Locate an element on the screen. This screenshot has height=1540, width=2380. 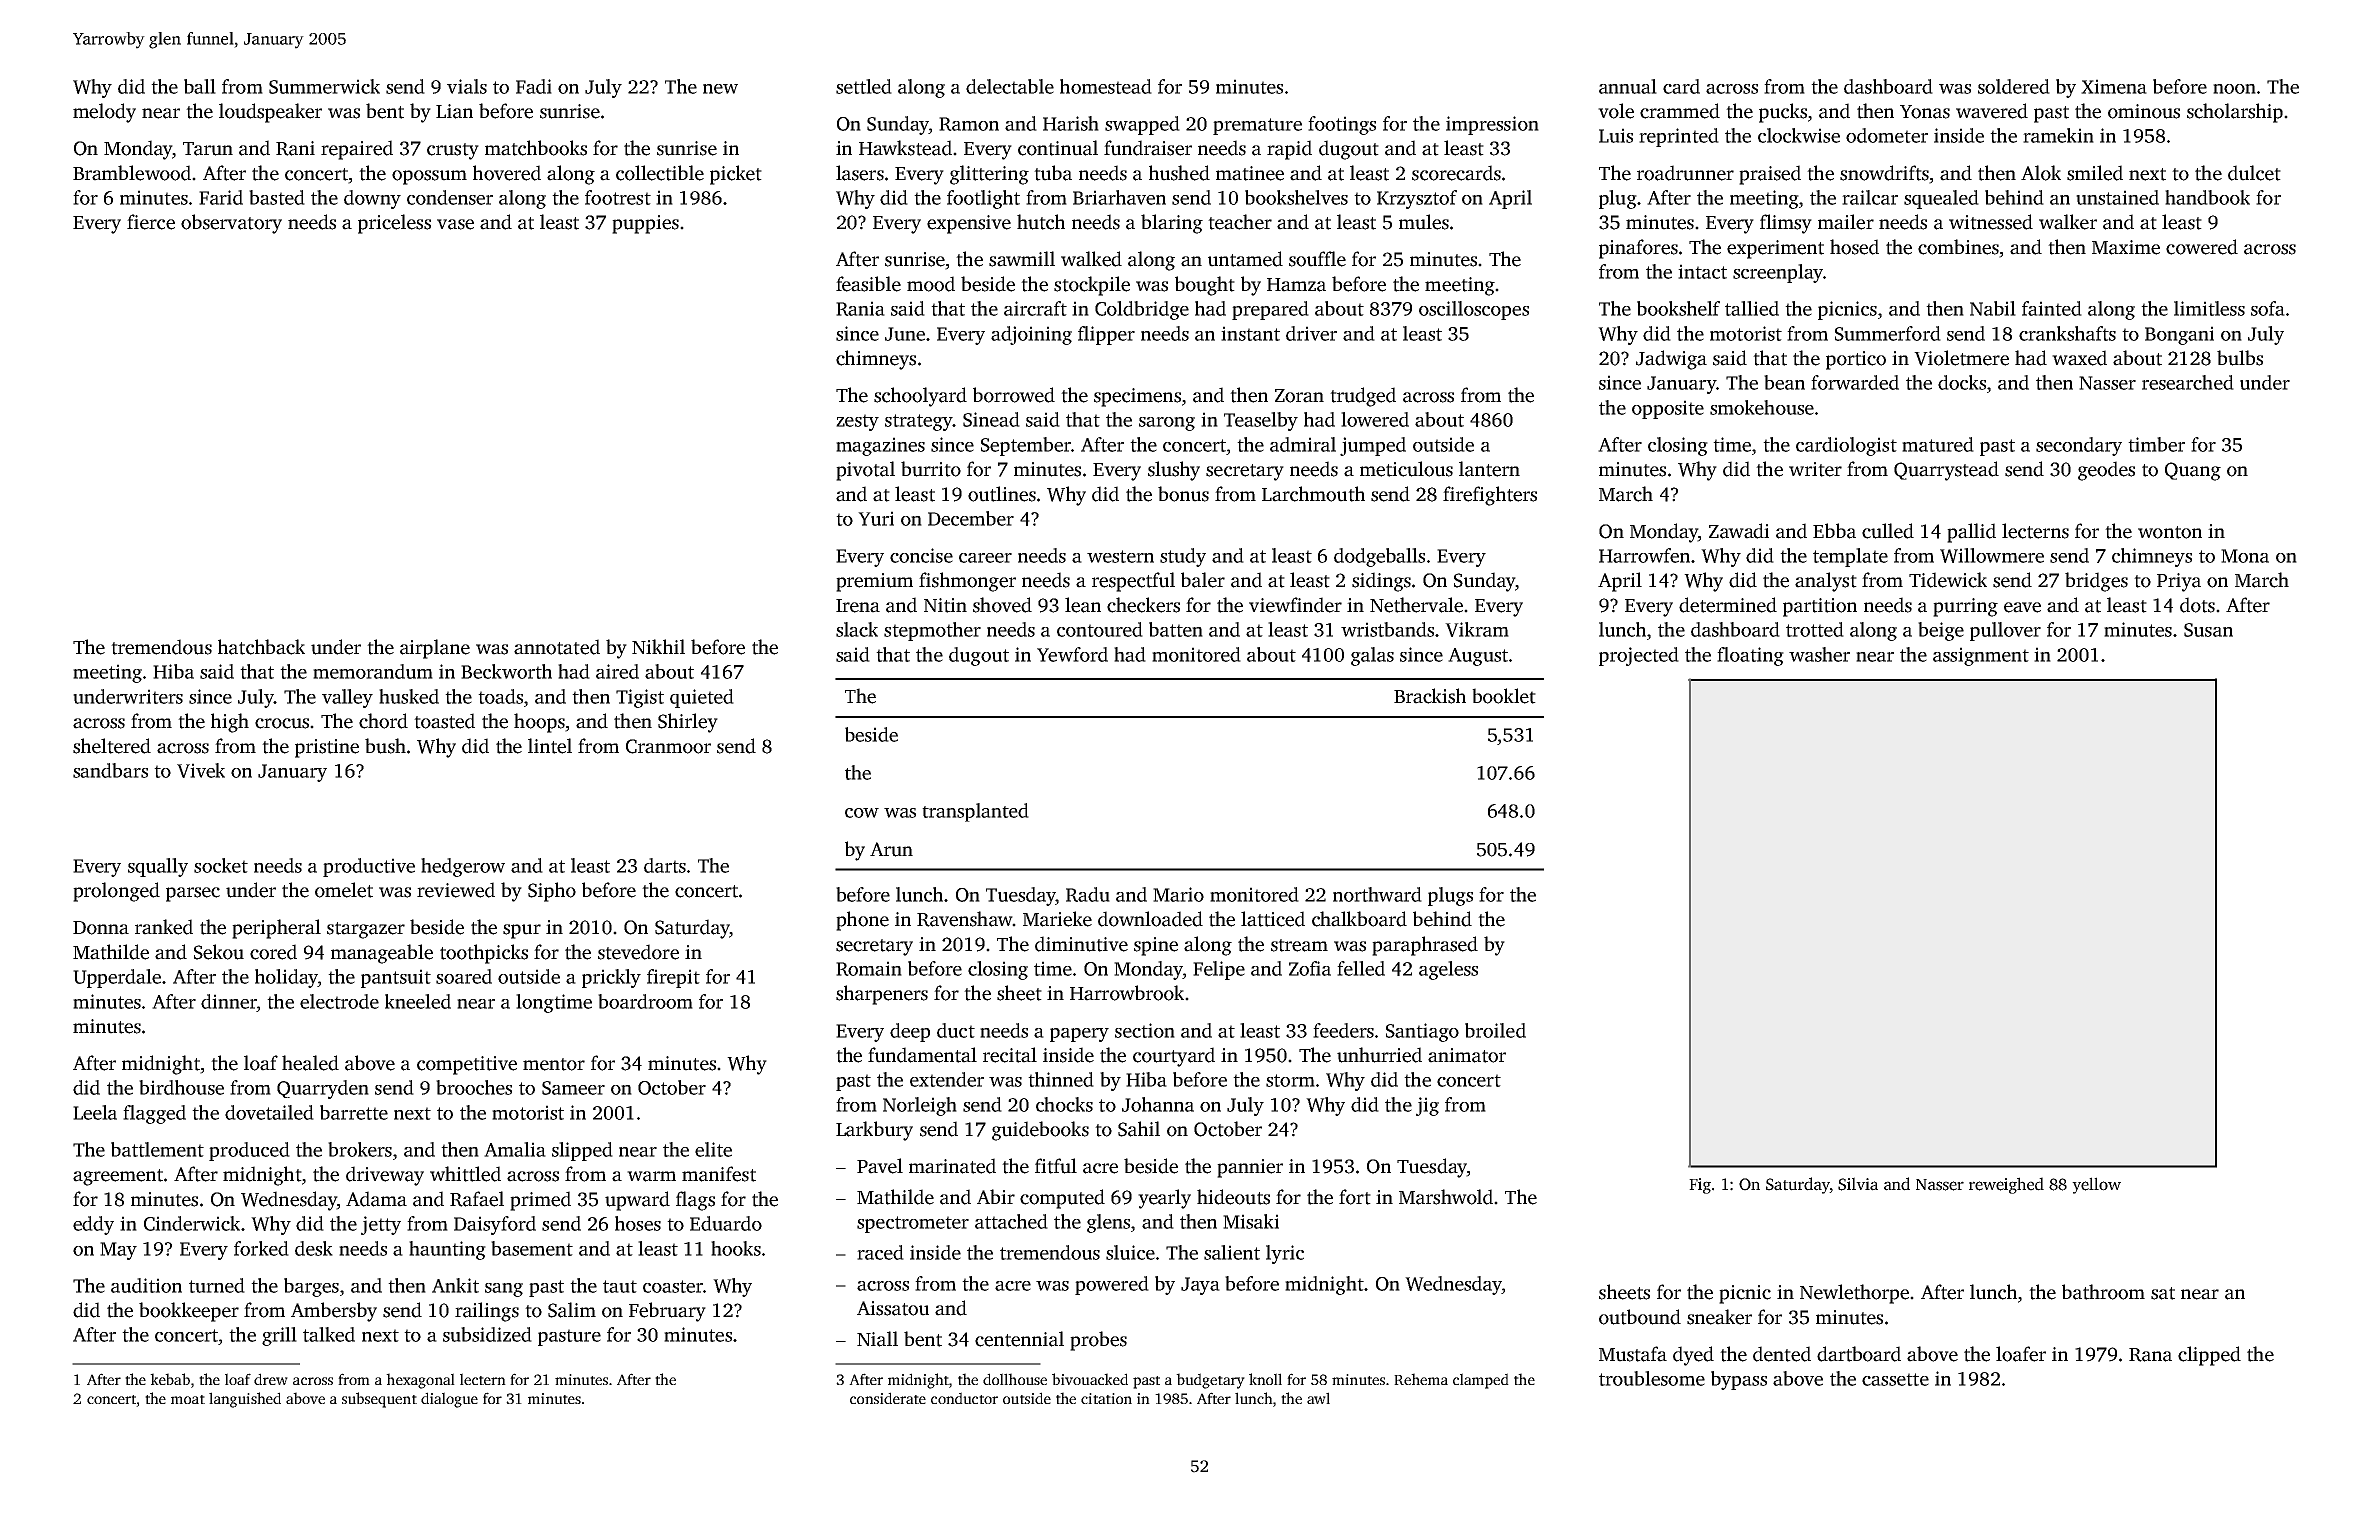
handbook is located at coordinates (2207, 197).
